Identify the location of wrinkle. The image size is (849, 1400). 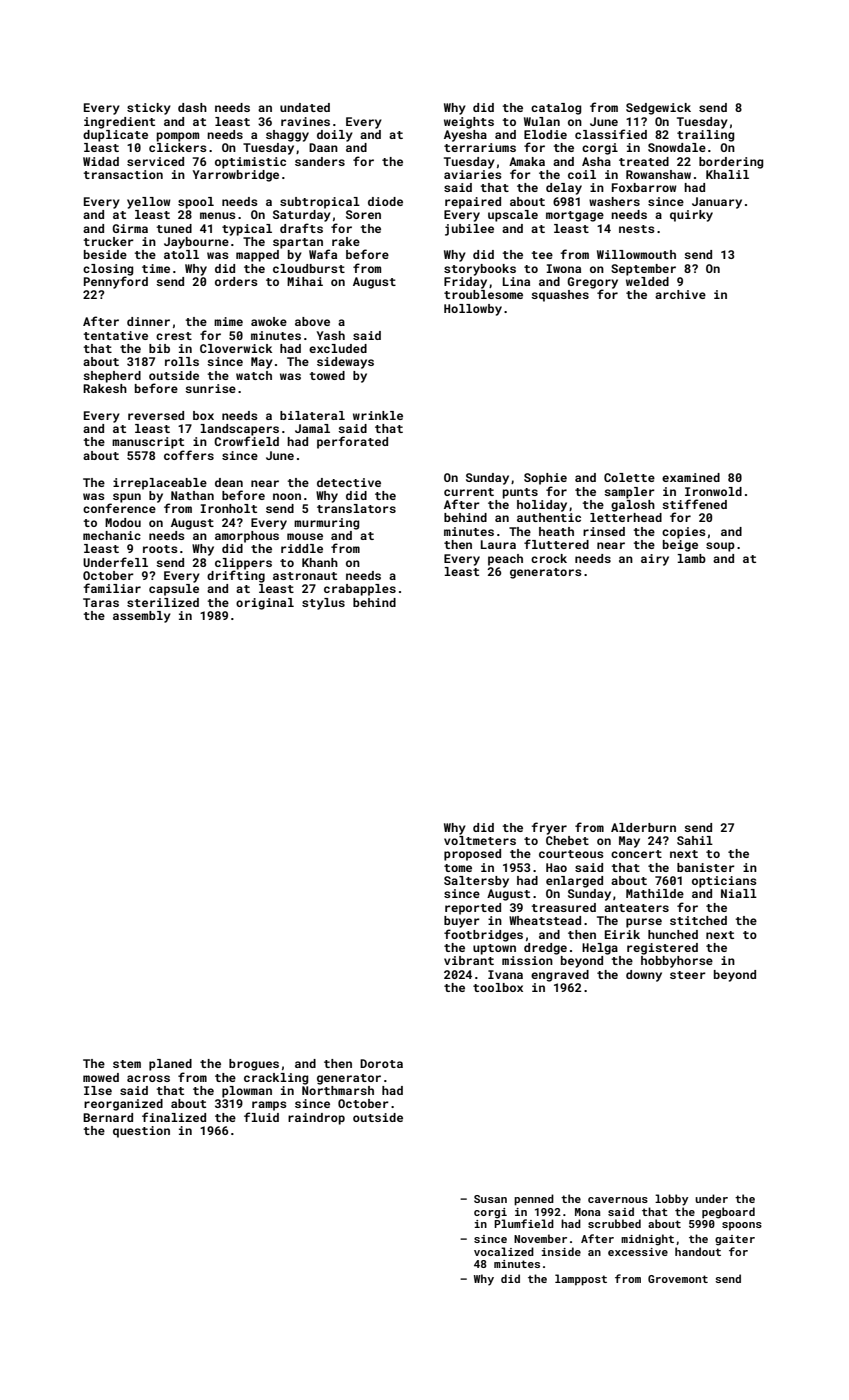
(378, 415).
